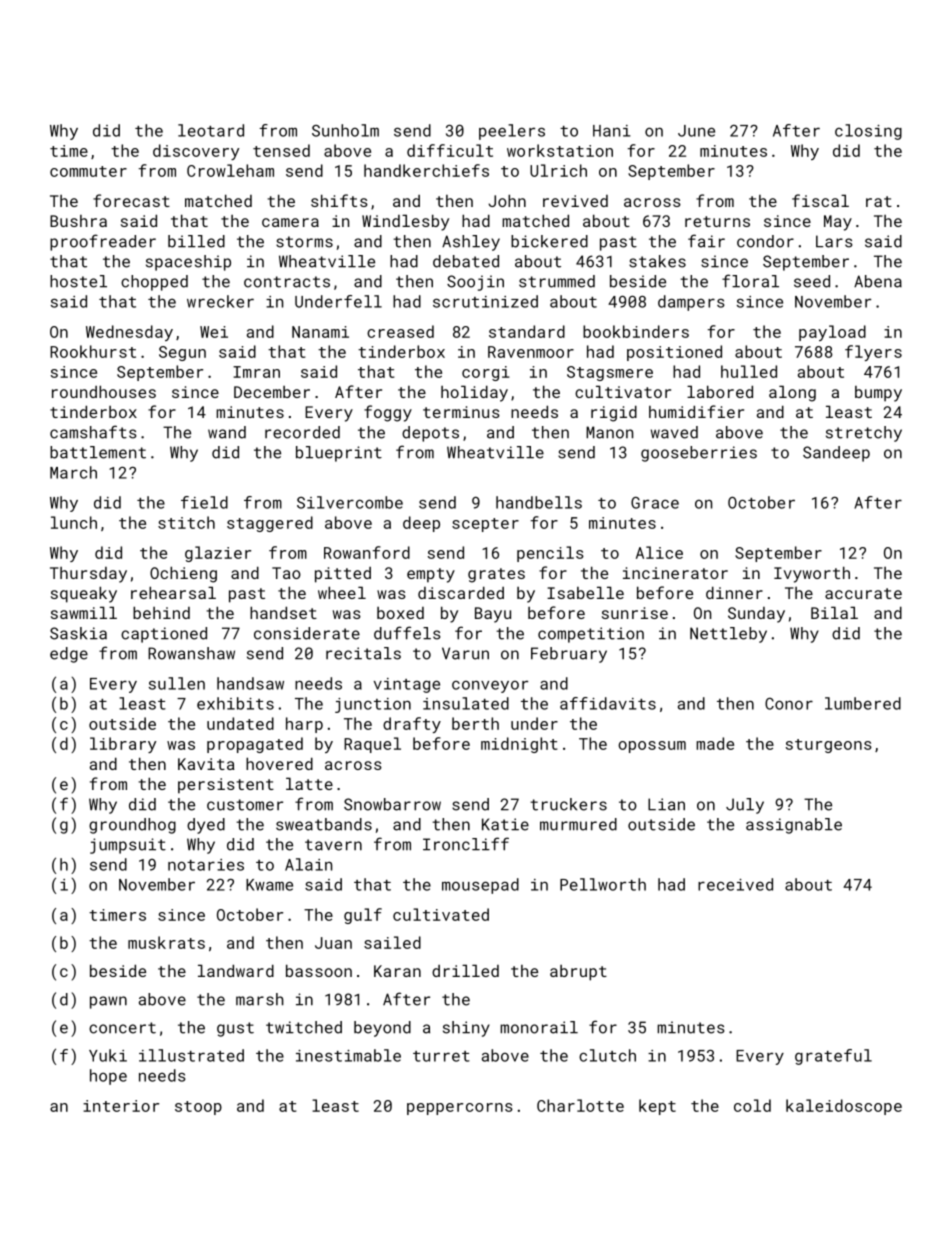 This screenshot has width=952, height=1233. What do you see at coordinates (833, 1057) in the screenshot?
I see `grateful` at bounding box center [833, 1057].
